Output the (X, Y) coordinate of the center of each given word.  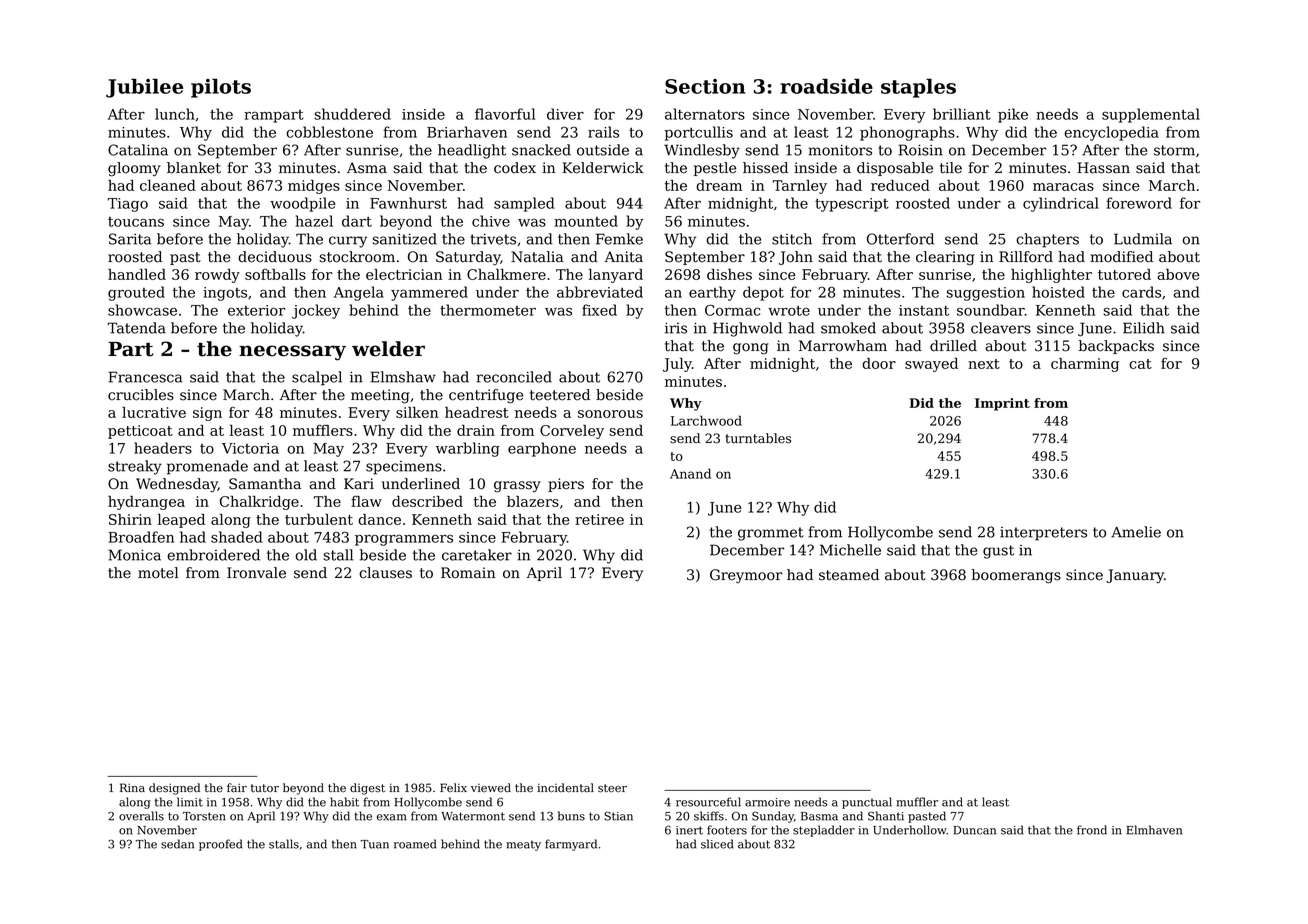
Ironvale (256, 573)
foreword (1139, 203)
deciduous (275, 257)
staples (918, 88)
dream (719, 185)
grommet (771, 534)
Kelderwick (603, 168)
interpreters (1043, 534)
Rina (132, 787)
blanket (194, 168)
